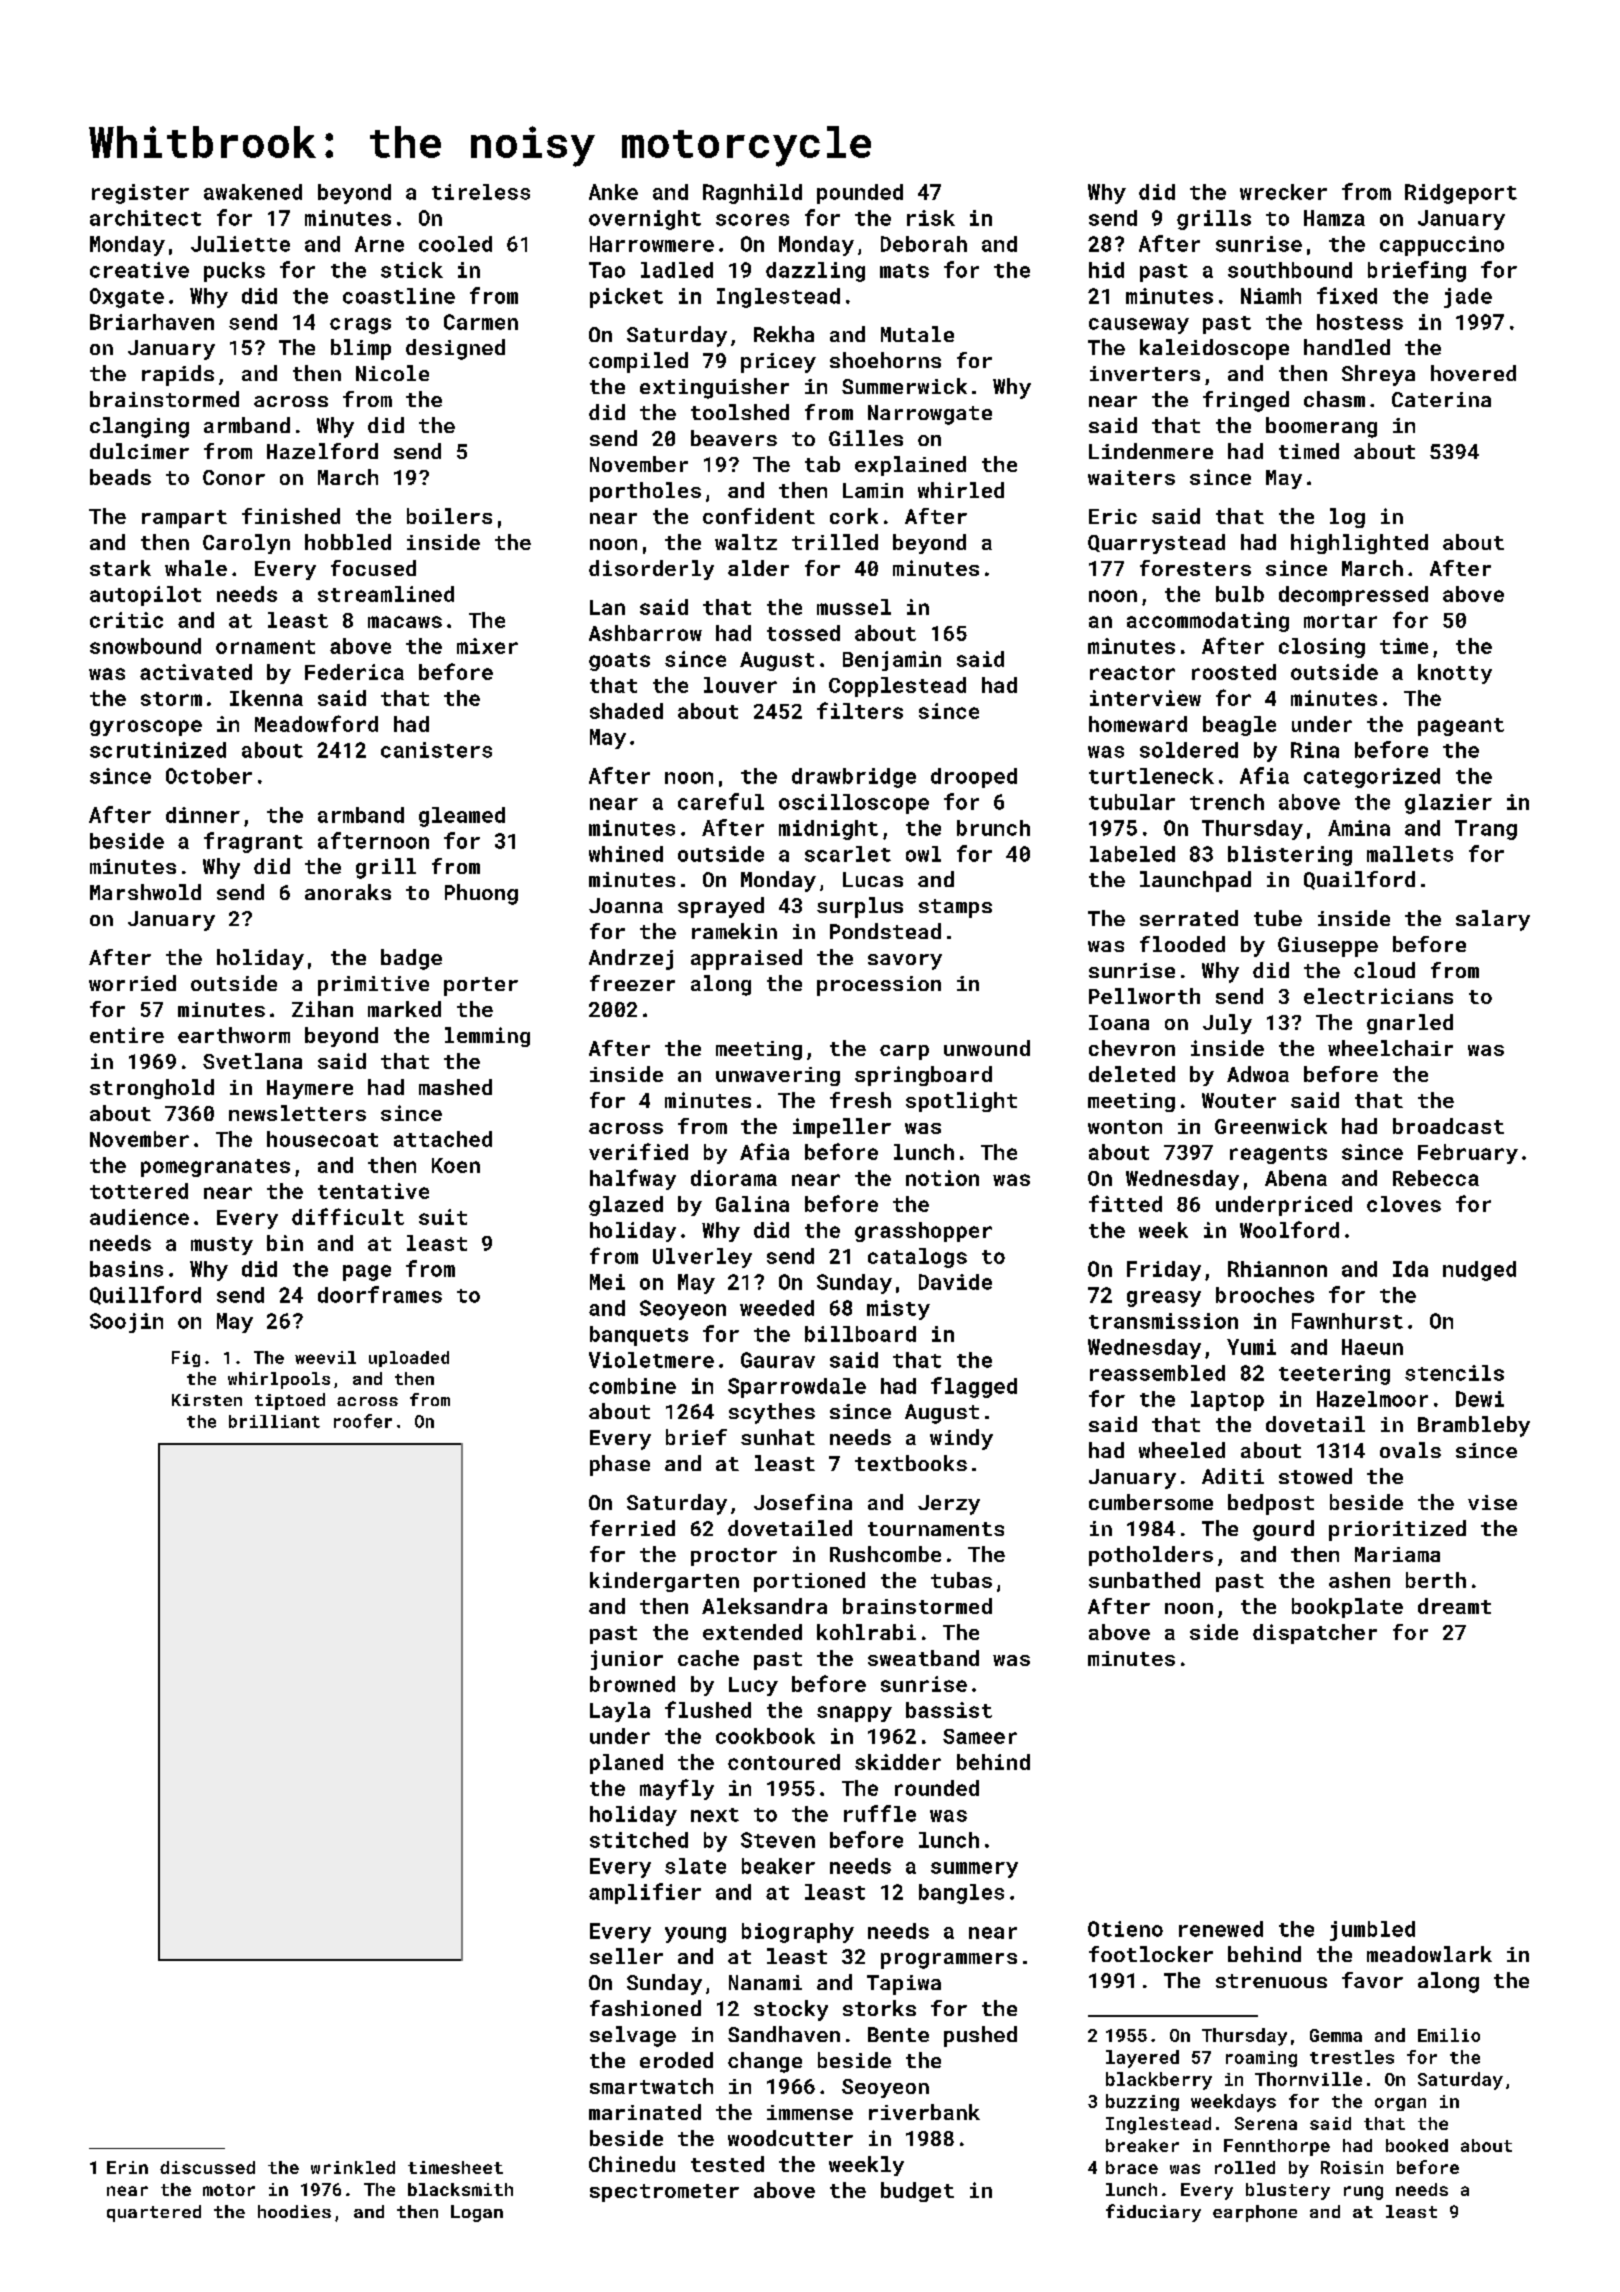 This screenshot has height=2292, width=1620. What do you see at coordinates (207, 2167) in the screenshot?
I see `discussed` at bounding box center [207, 2167].
